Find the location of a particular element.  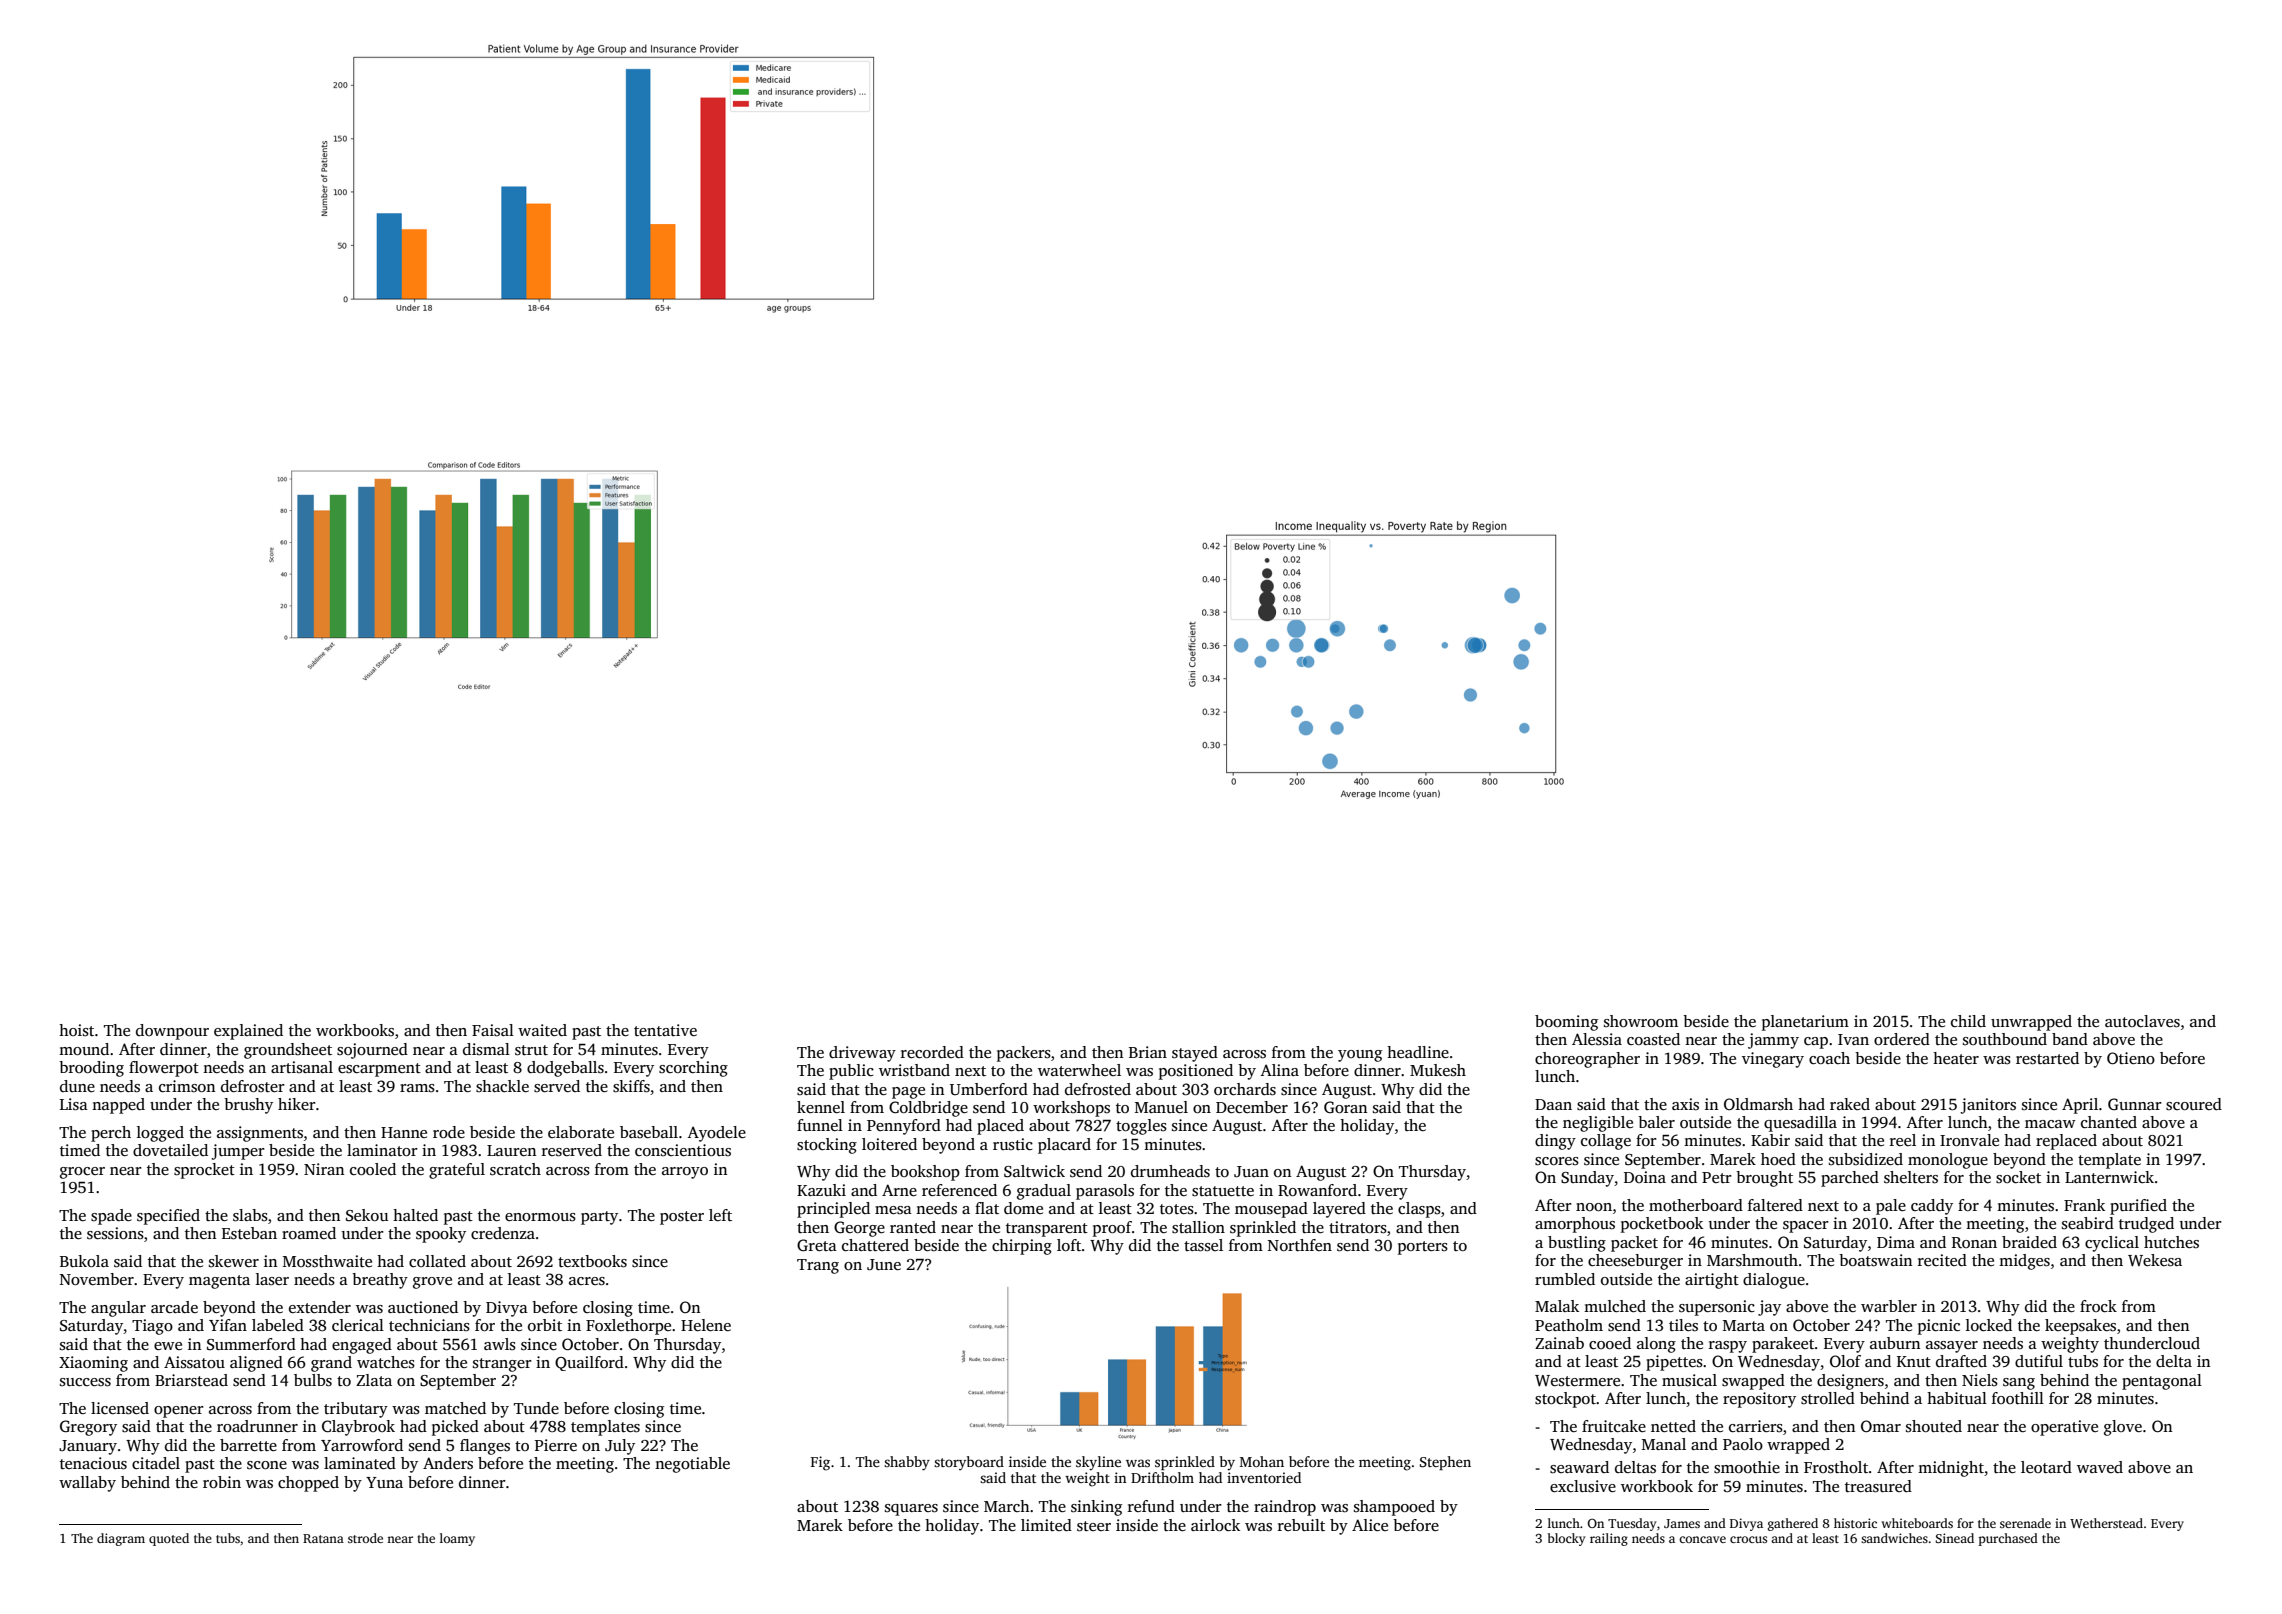

scratch is located at coordinates (515, 1169).
